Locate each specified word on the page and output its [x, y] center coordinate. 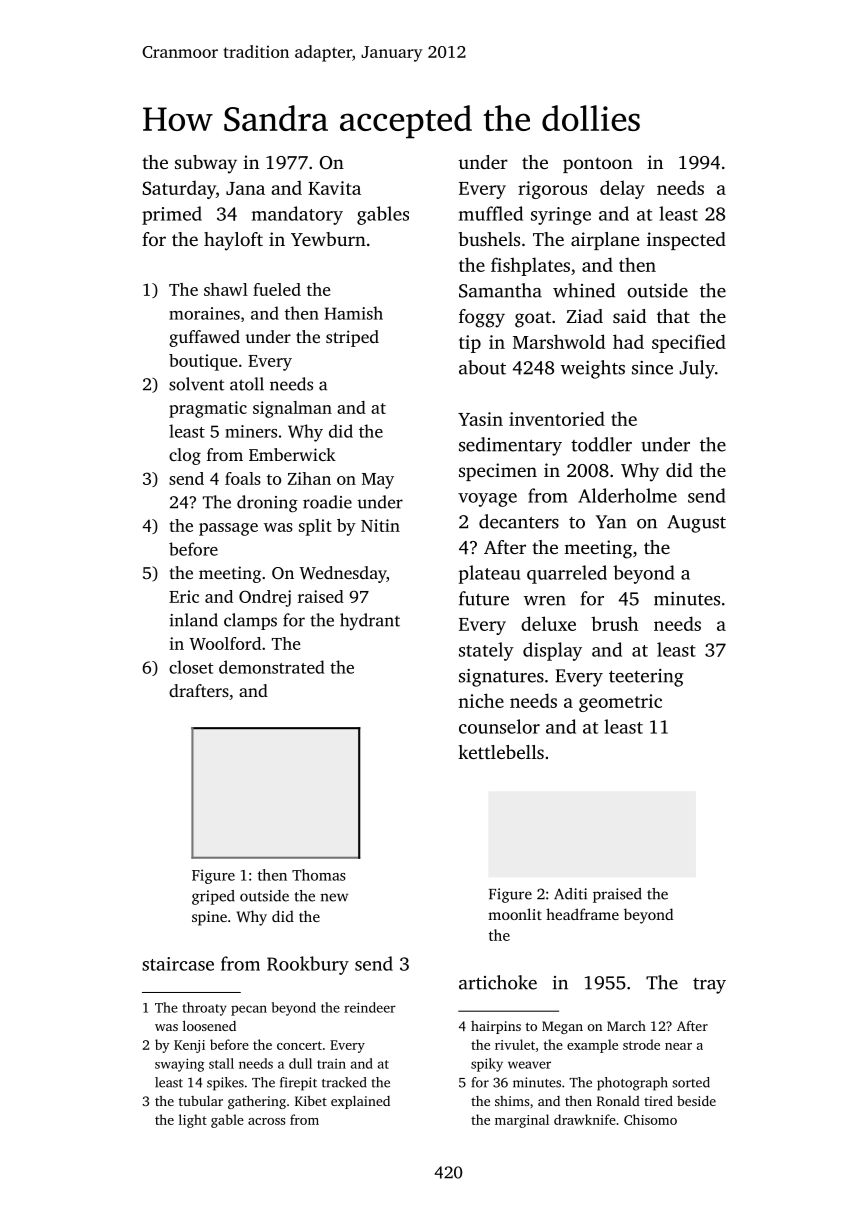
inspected [686, 241]
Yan [611, 522]
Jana [245, 188]
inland [193, 620]
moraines [204, 313]
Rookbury [308, 965]
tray [709, 986]
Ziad [585, 316]
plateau [489, 574]
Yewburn [328, 239]
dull [300, 1063]
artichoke [498, 982]
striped [352, 338]
